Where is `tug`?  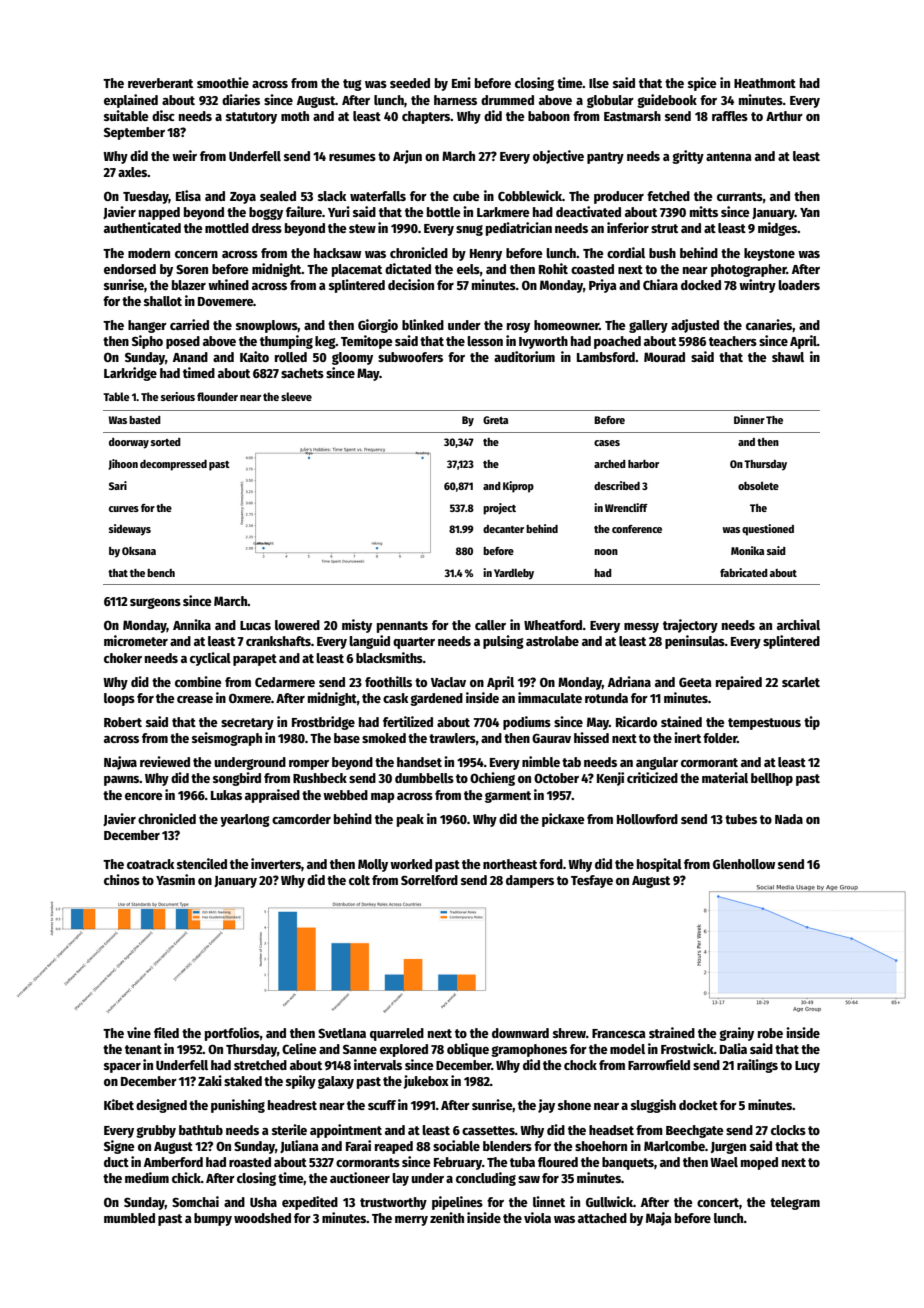
tug is located at coordinates (352, 85).
